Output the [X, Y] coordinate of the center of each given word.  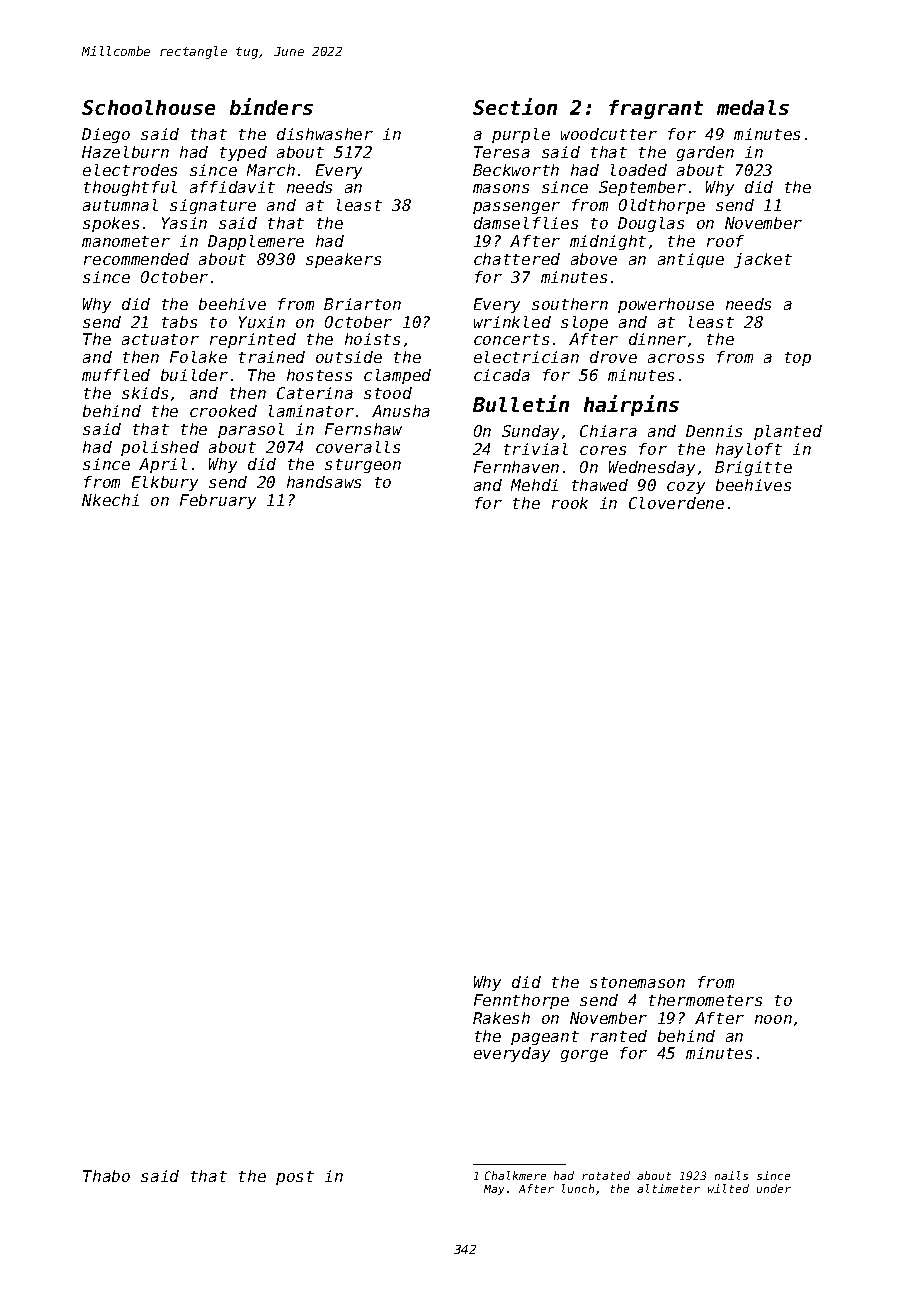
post [295, 1178]
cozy [686, 488]
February [218, 501]
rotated [606, 1175]
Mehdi [534, 485]
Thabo [106, 1176]
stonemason [637, 982]
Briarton [362, 304]
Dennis [714, 431]
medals [753, 107]
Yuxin [262, 322]
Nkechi [110, 500]
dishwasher [325, 134]
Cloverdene [676, 503]
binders [271, 106]
